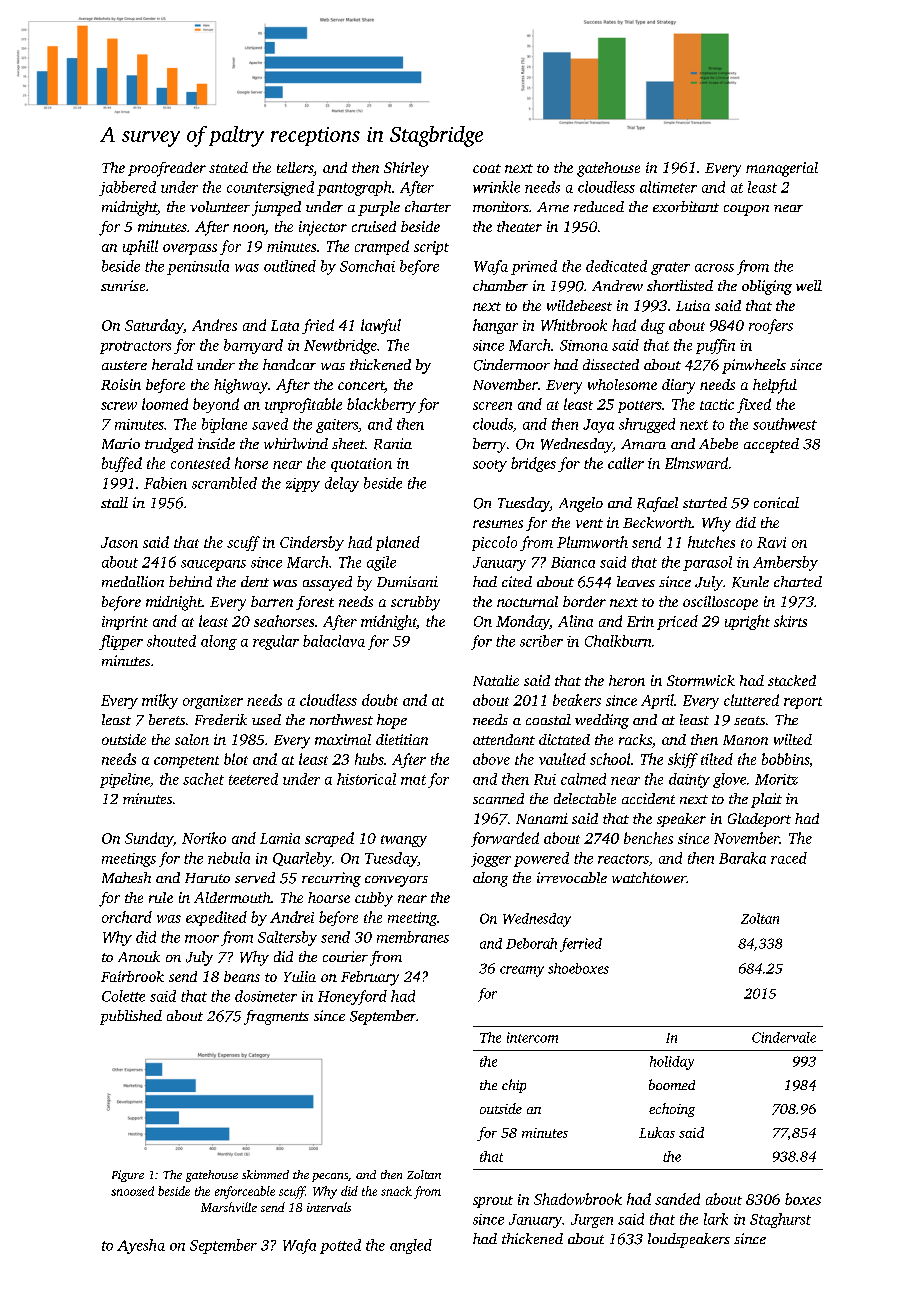 The height and width of the document is (1308, 924). What do you see at coordinates (229, 1207) in the document?
I see `Marshville` at bounding box center [229, 1207].
